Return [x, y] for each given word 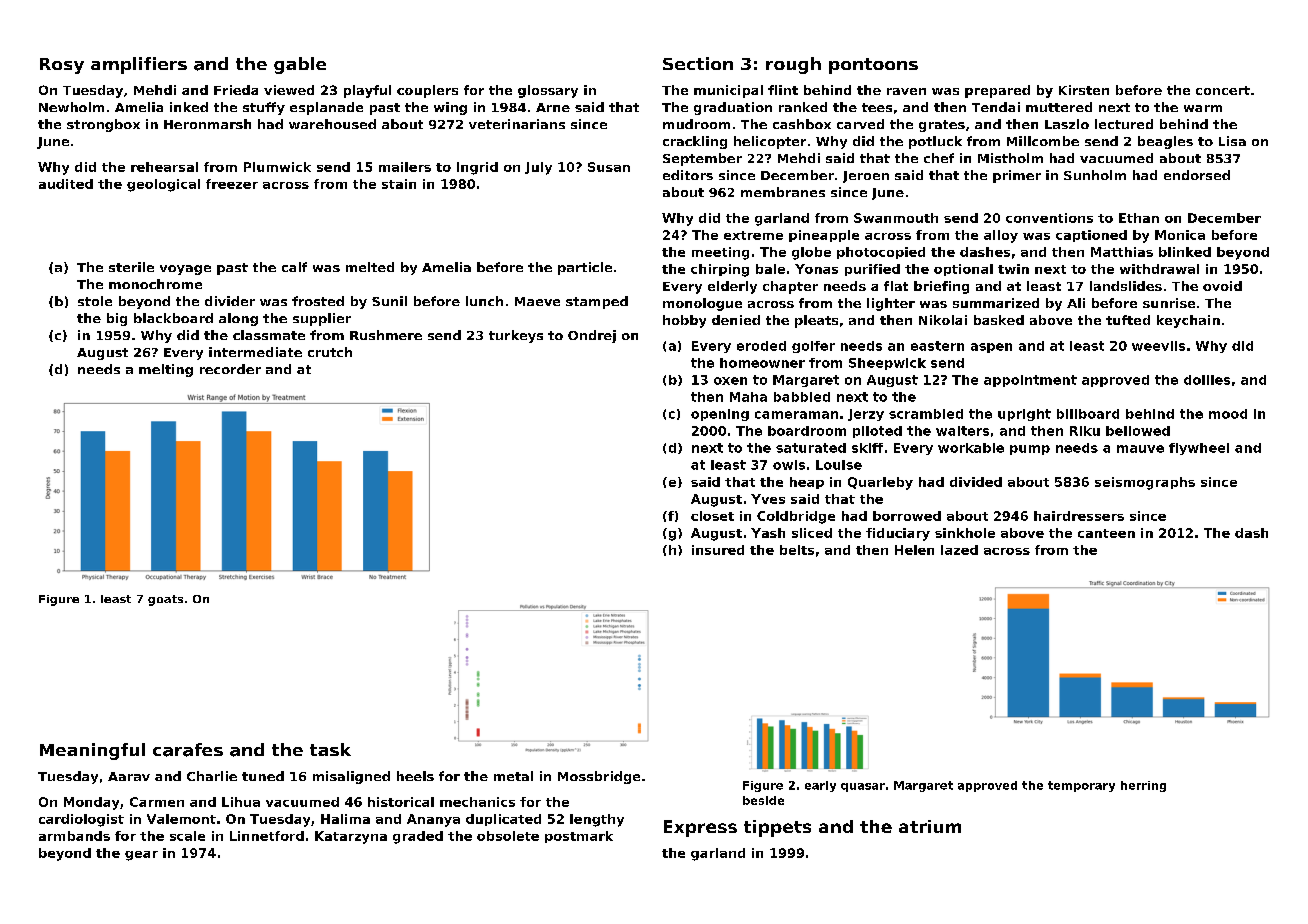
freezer [232, 184]
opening [720, 415]
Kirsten [1084, 90]
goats [165, 600]
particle [585, 268]
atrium [930, 826]
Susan [609, 167]
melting [166, 370]
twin [1013, 269]
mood [1228, 414]
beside [763, 800]
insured [718, 550]
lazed [959, 550]
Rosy [62, 66]
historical [401, 802]
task [330, 749]
